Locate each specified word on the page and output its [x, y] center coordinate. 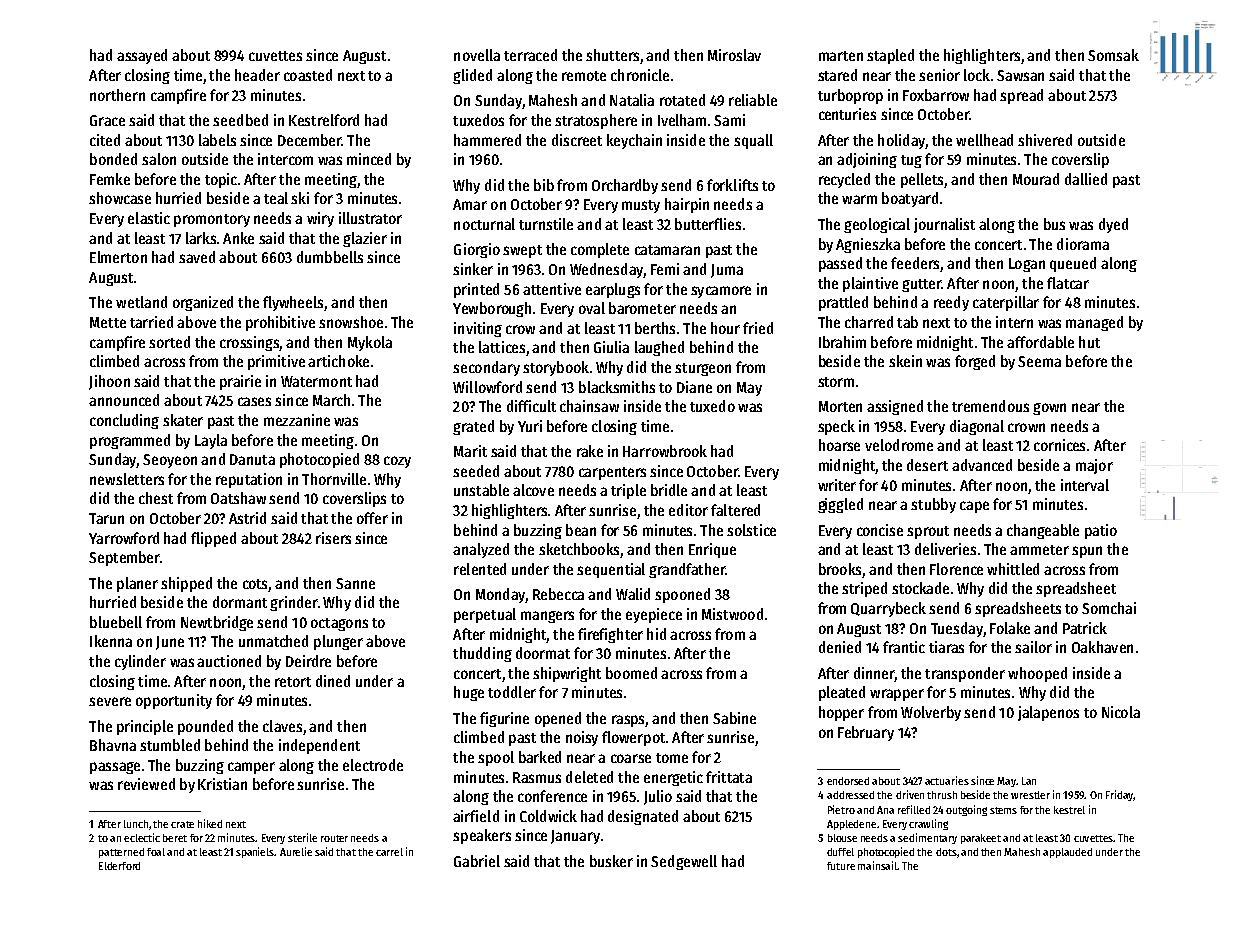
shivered [1045, 140]
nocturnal [484, 224]
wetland [141, 302]
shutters [612, 55]
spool [496, 758]
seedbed [240, 120]
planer [137, 584]
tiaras [946, 647]
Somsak [1113, 55]
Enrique [712, 550]
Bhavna [113, 745]
